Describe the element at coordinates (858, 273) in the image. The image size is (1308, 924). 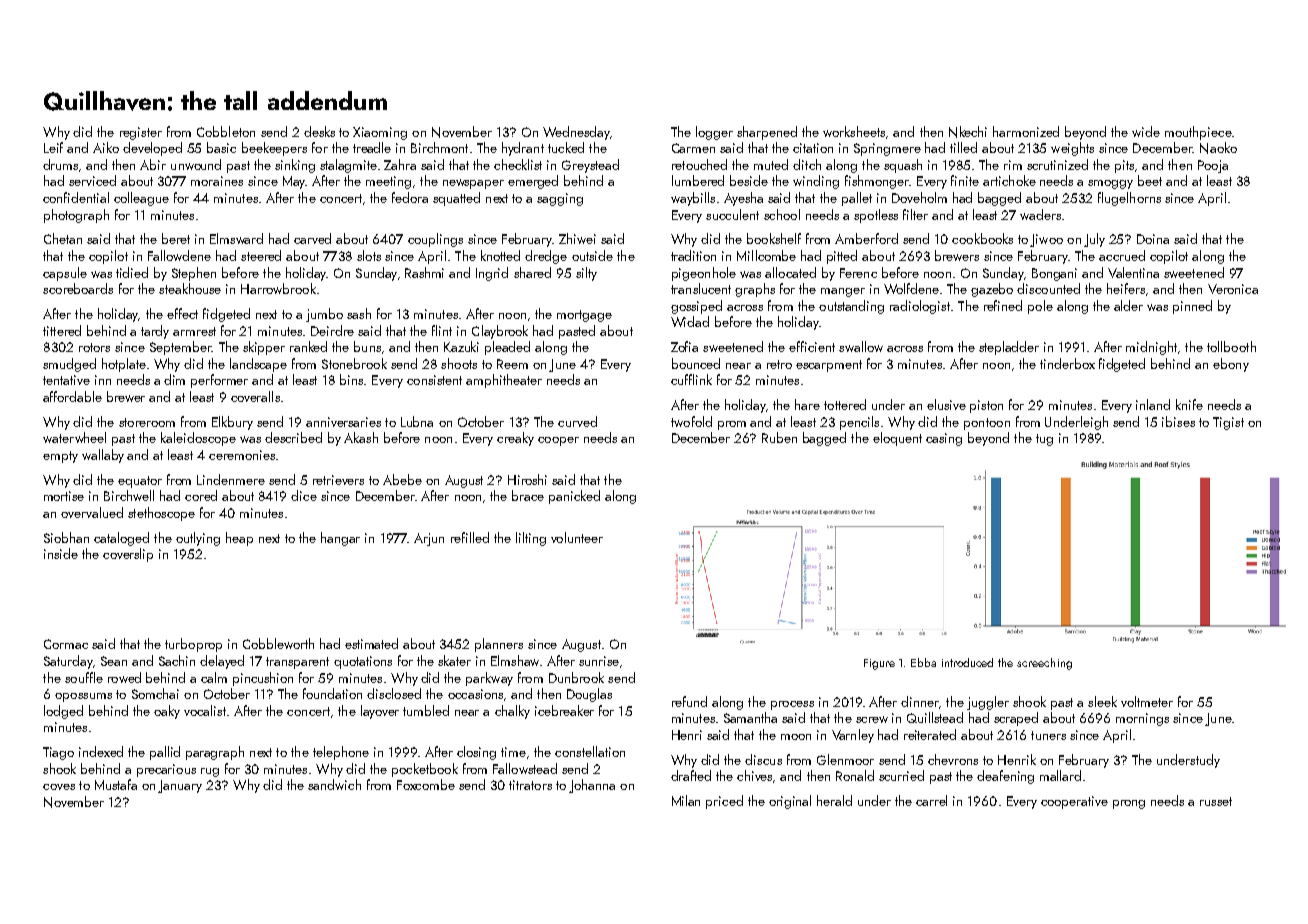
I see `Ferenc` at that location.
